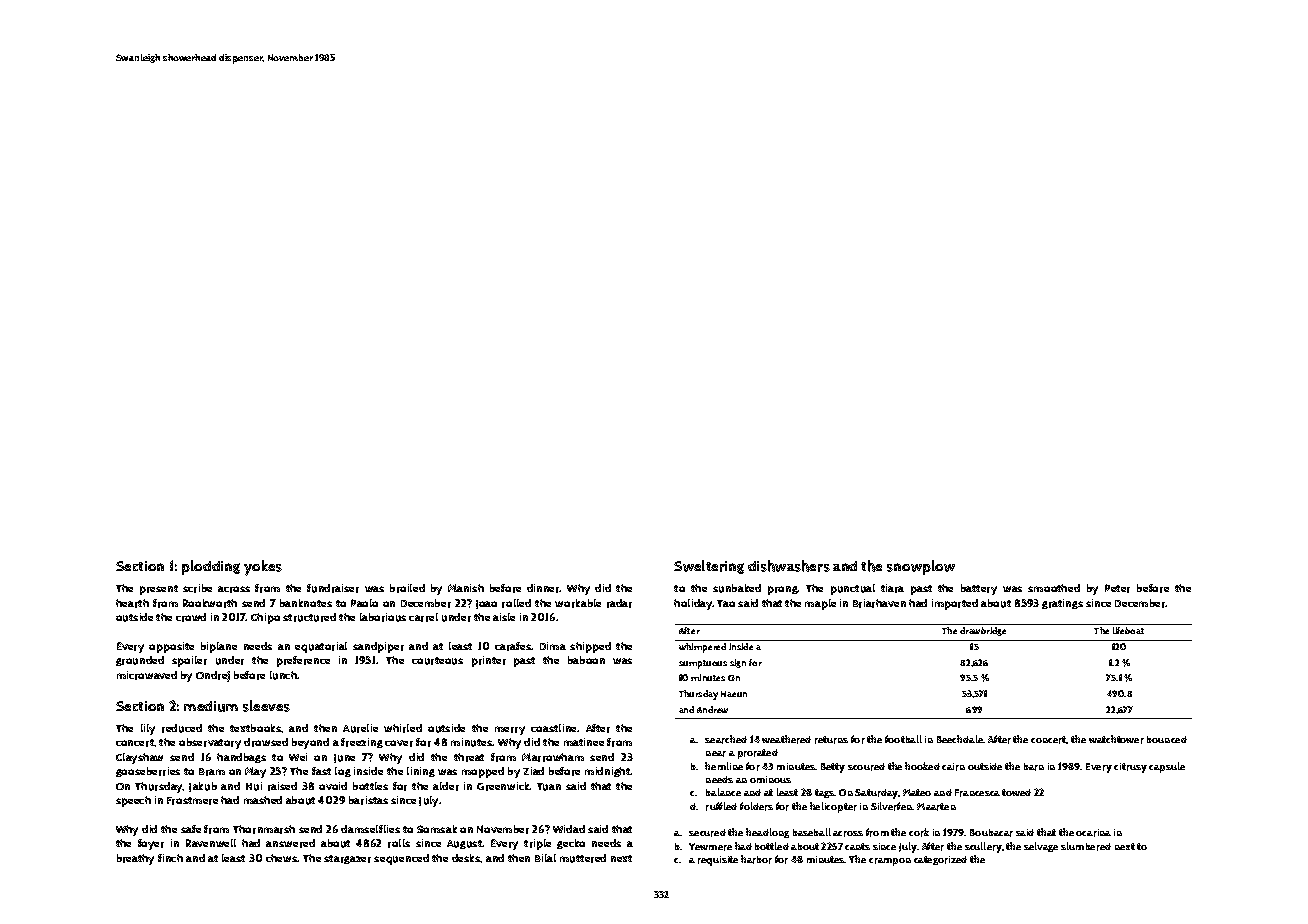  I want to click on requisite, so click(718, 861).
